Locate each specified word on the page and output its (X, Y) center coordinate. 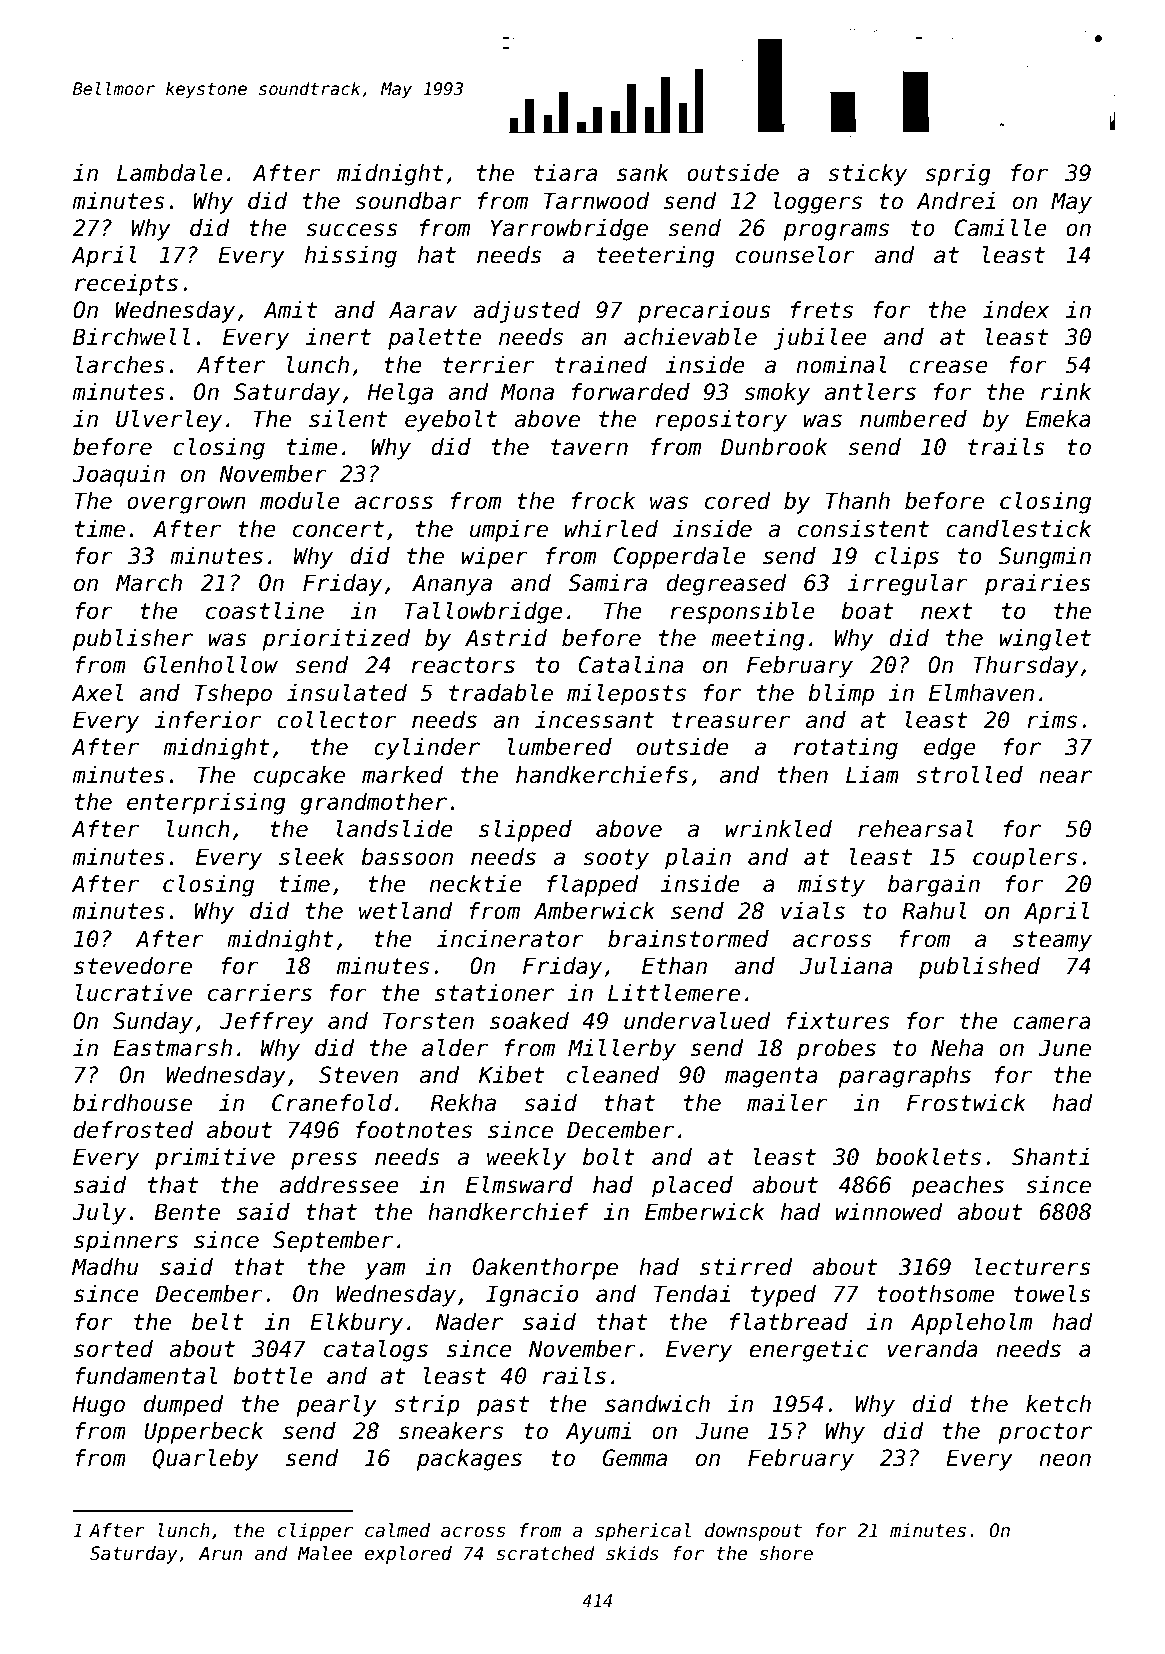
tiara (565, 173)
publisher (132, 640)
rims (1052, 720)
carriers (260, 993)
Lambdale (170, 173)
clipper (315, 1532)
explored (408, 1555)
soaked (529, 1021)
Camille (1001, 228)
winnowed (889, 1212)
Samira (607, 583)
